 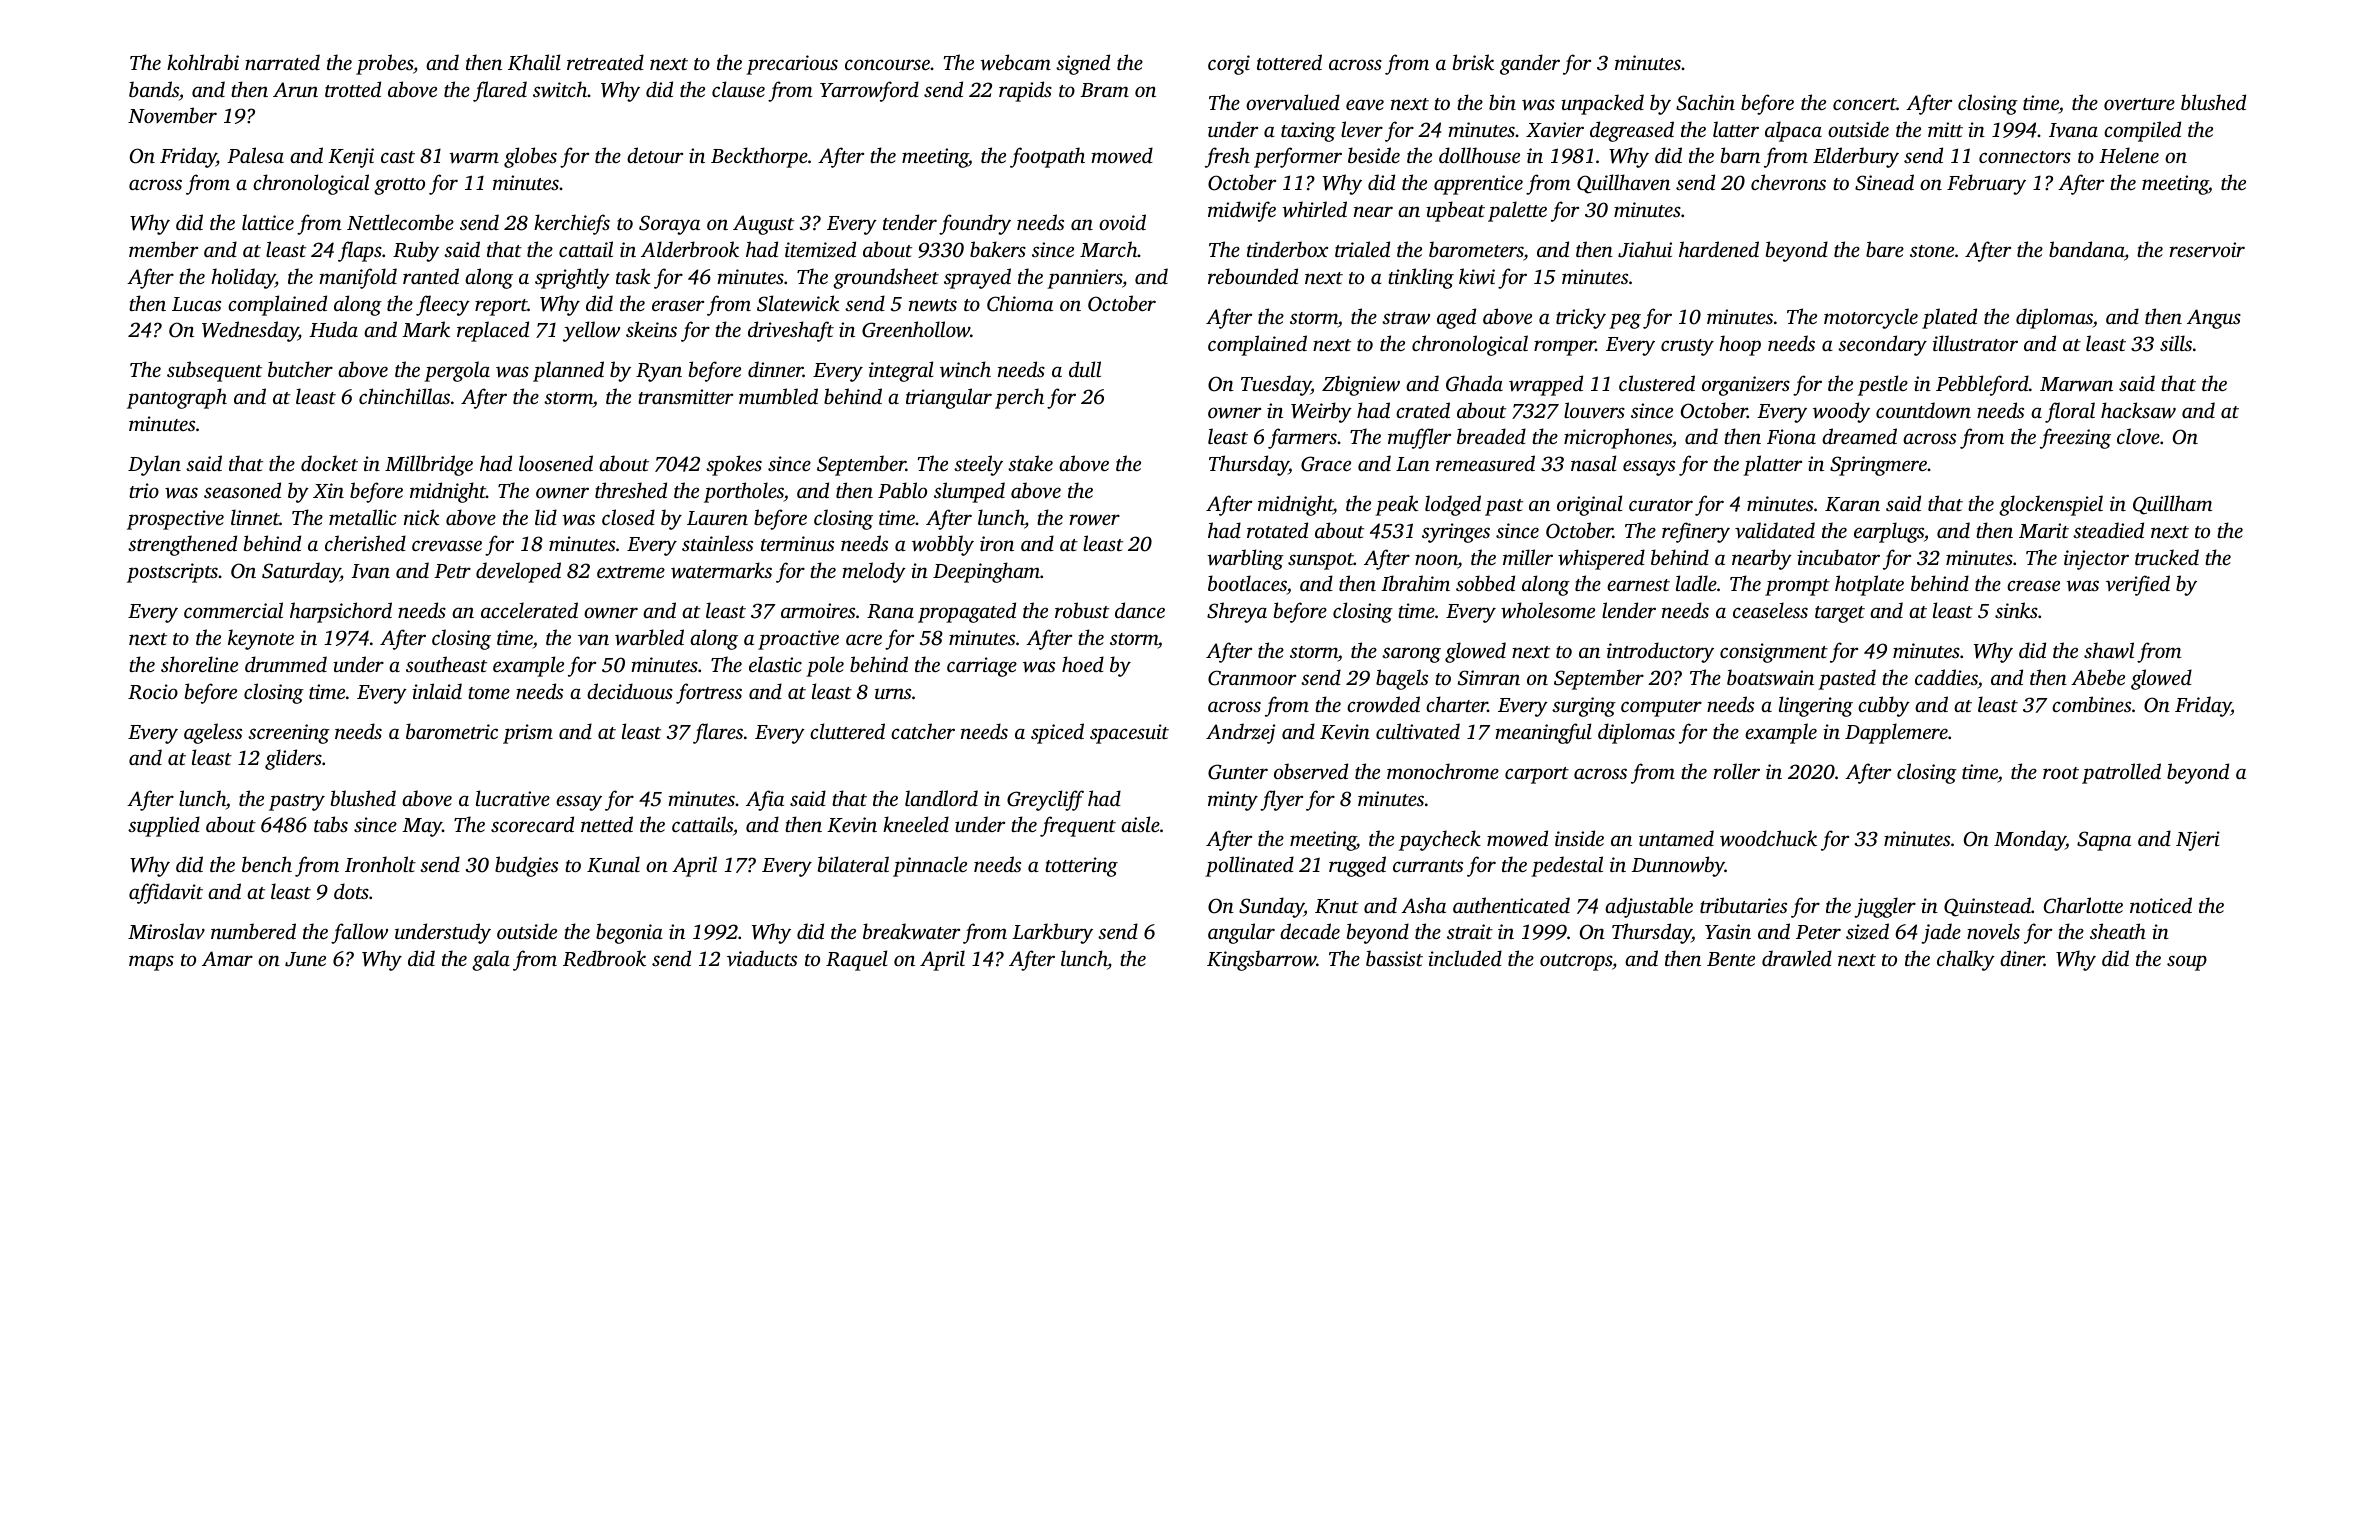 What do you see at coordinates (203, 62) in the screenshot?
I see `kohlrabi` at bounding box center [203, 62].
